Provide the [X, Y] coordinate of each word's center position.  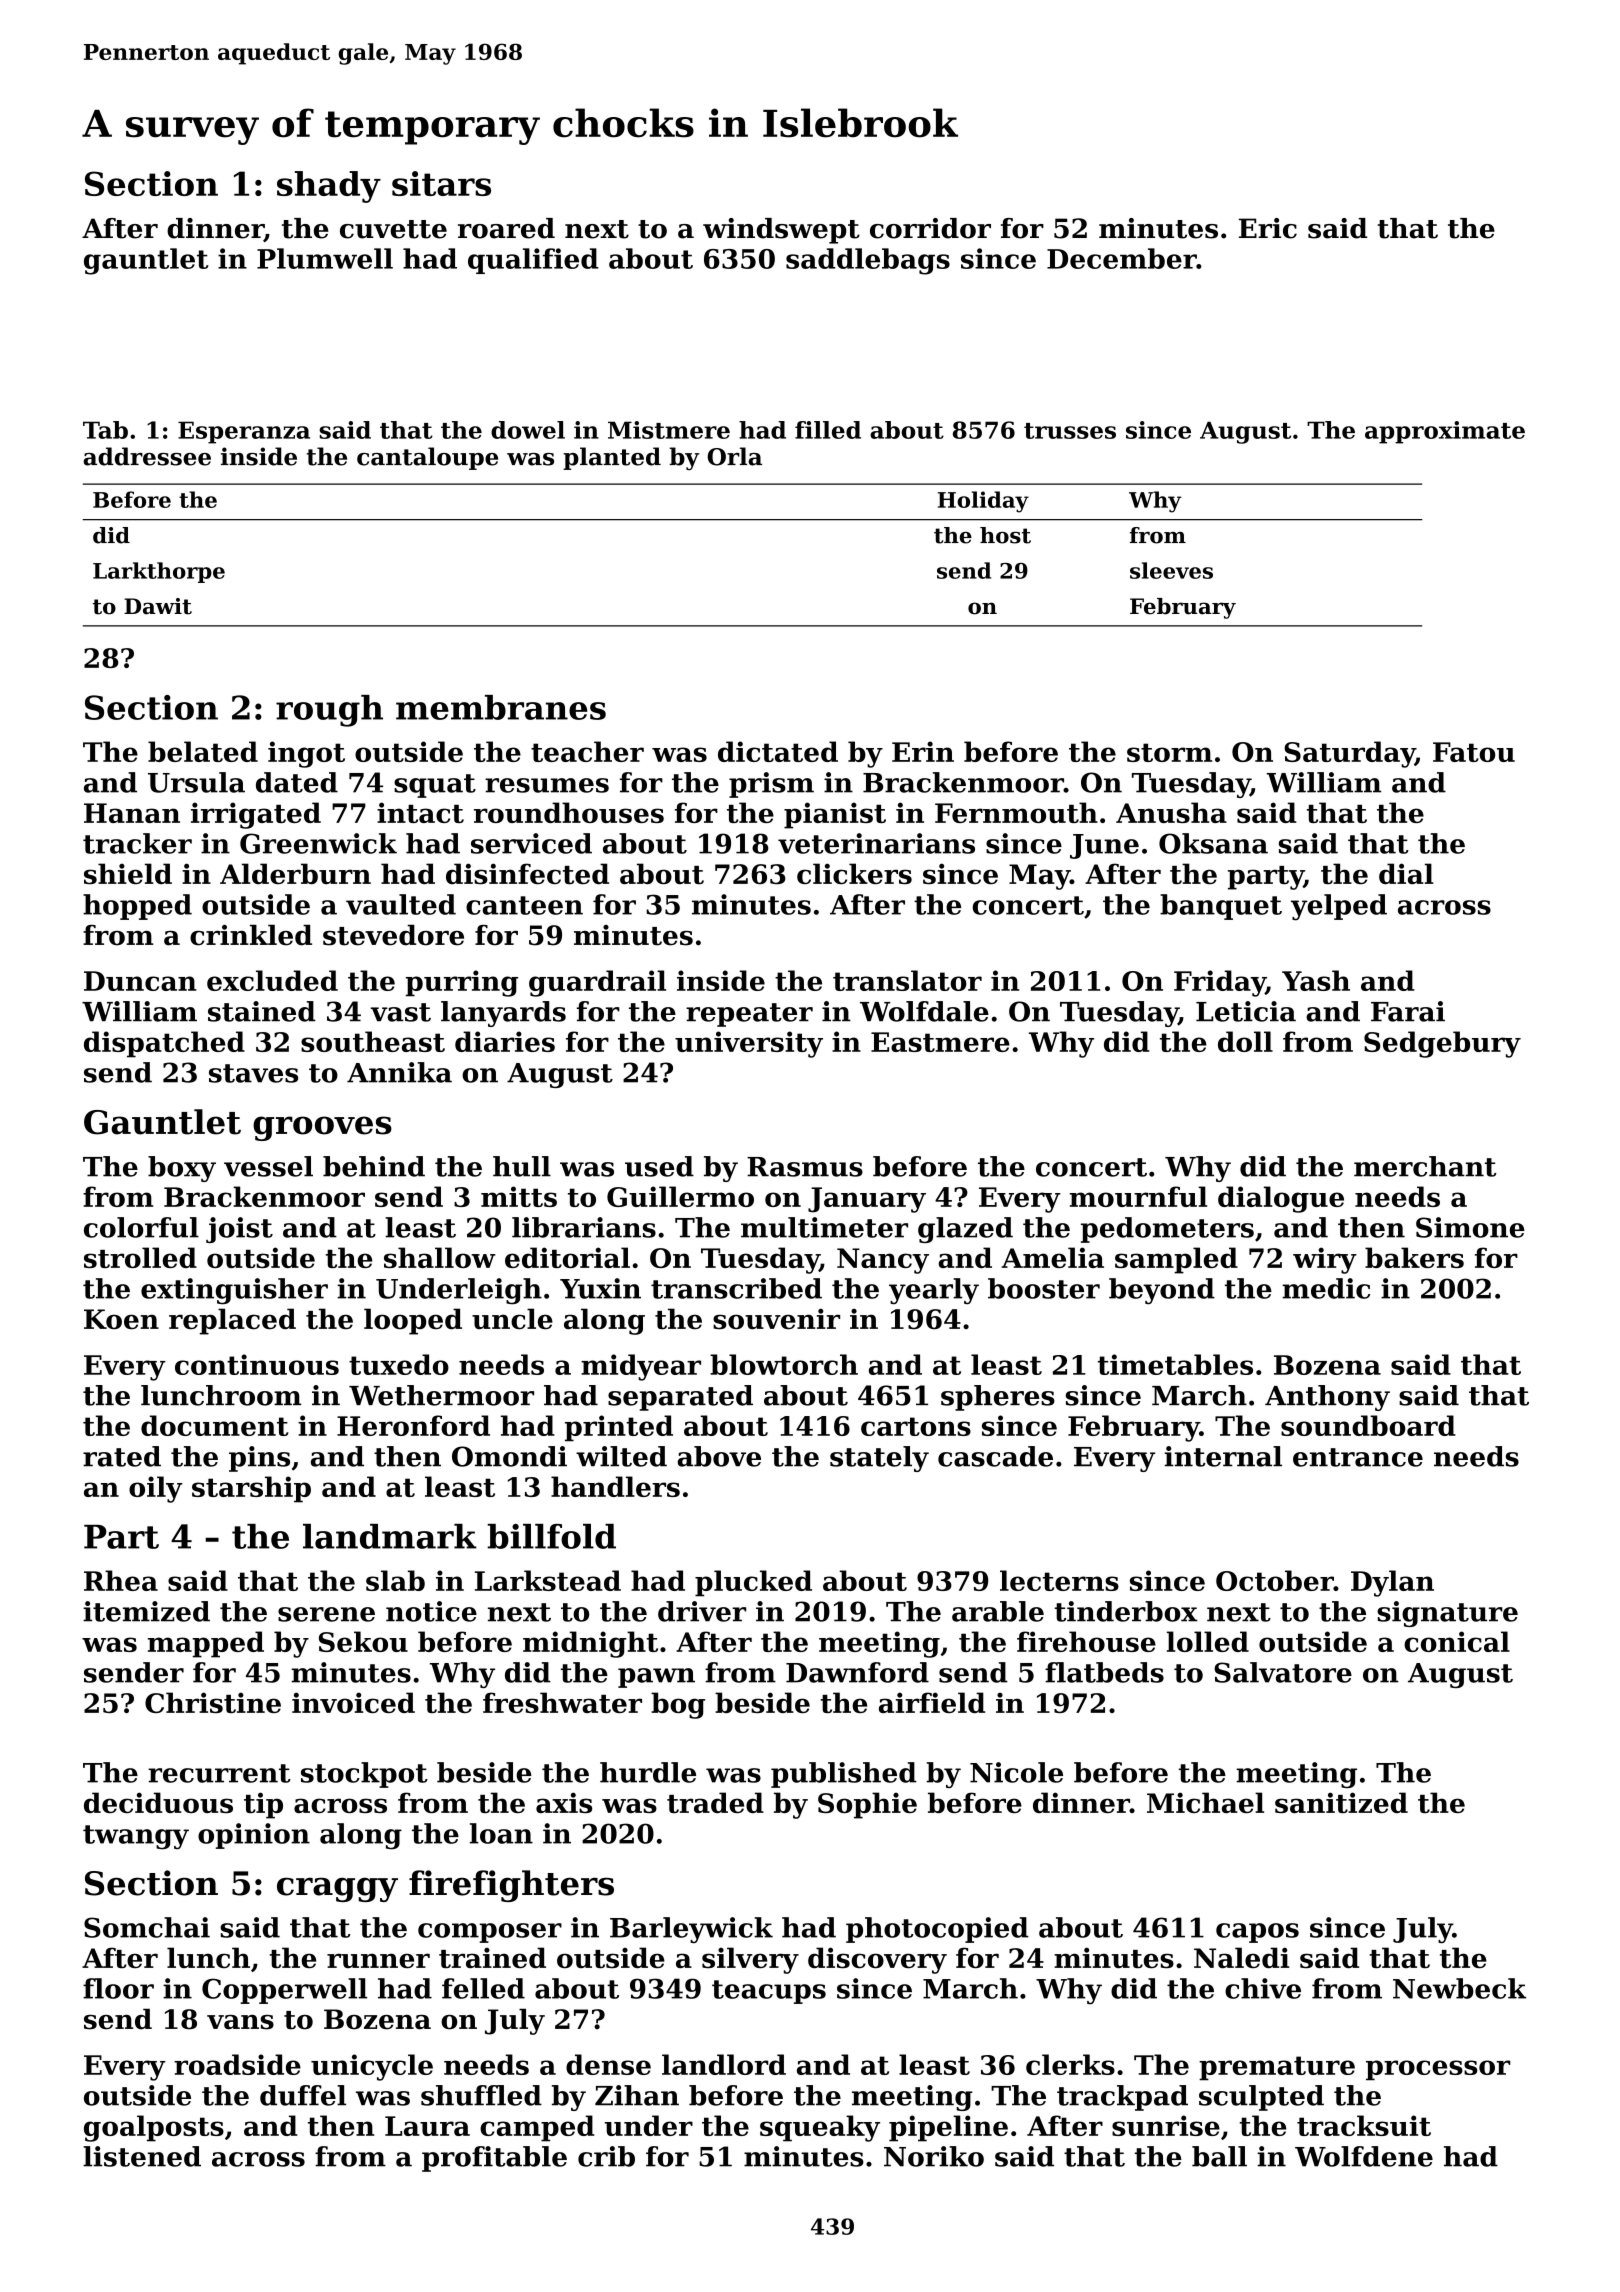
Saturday [1349, 754]
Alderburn [295, 873]
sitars [441, 183]
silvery [750, 1960]
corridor [930, 228]
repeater [749, 1015]
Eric [1268, 228]
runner [378, 1960]
